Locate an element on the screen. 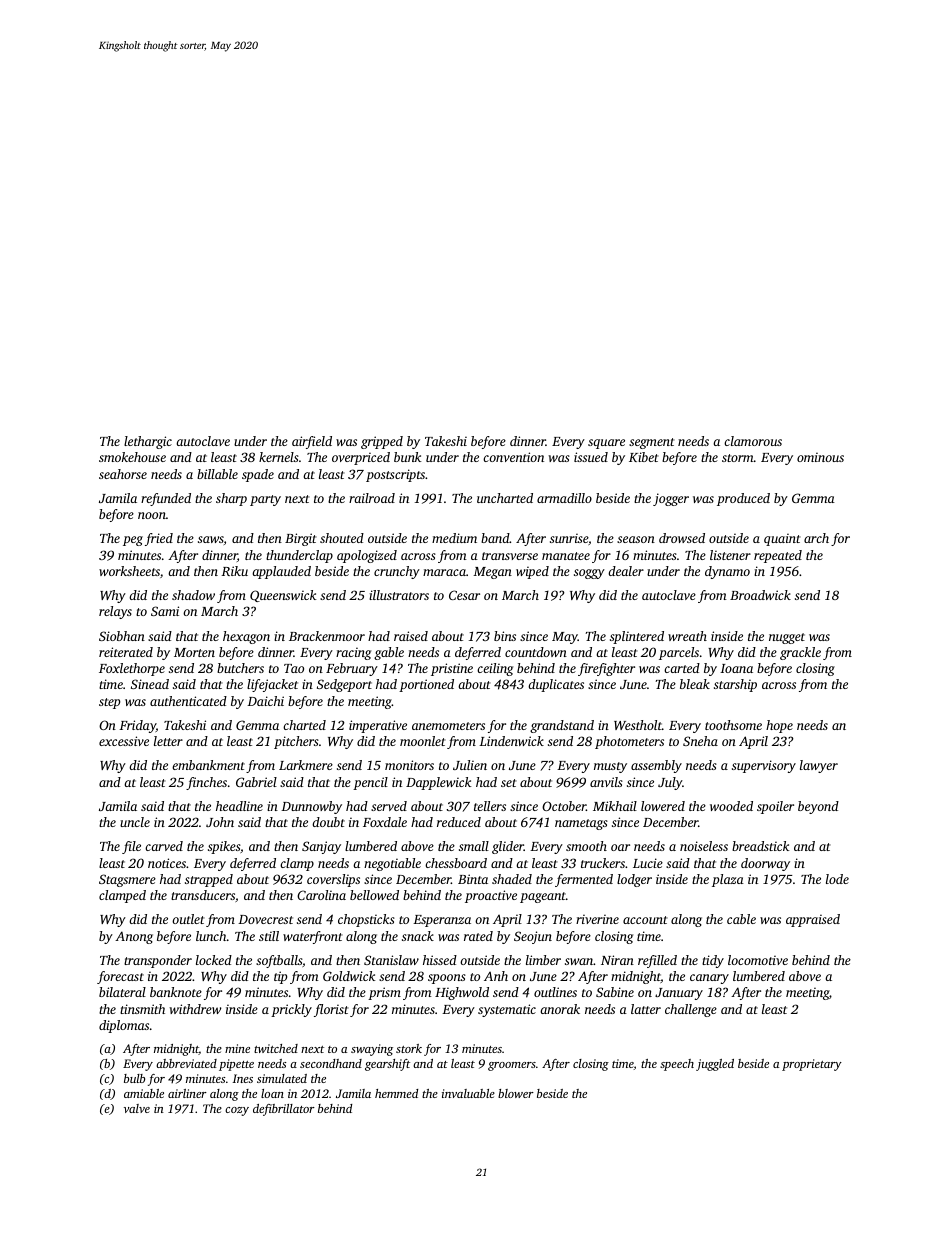 This screenshot has width=952, height=1233. dynamo is located at coordinates (727, 572).
